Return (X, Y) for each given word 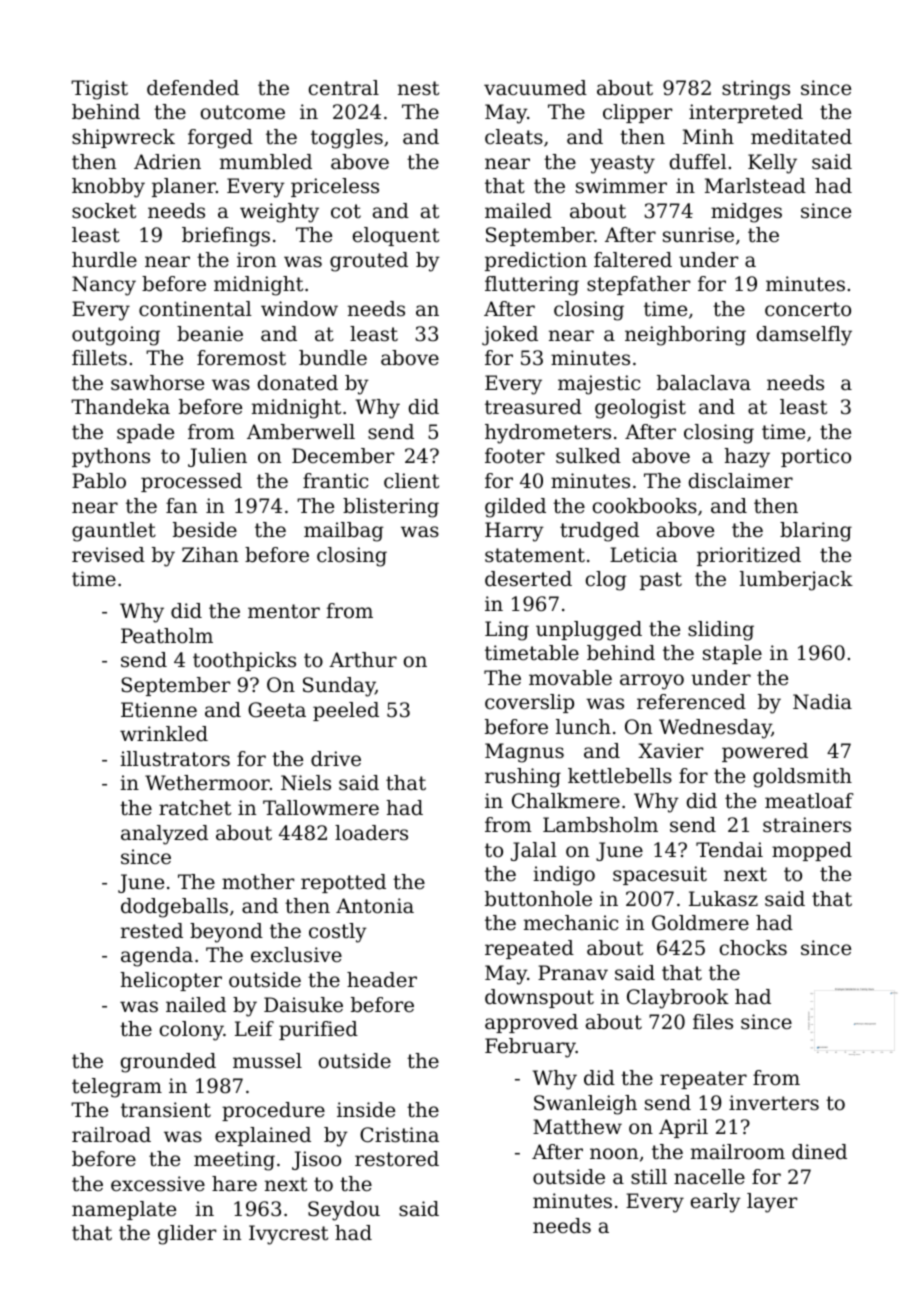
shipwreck (123, 138)
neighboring (685, 336)
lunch (583, 726)
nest (418, 88)
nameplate (124, 1210)
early (716, 1203)
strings (756, 90)
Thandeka (120, 407)
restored (397, 1159)
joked (510, 336)
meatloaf (809, 800)
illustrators (175, 759)
